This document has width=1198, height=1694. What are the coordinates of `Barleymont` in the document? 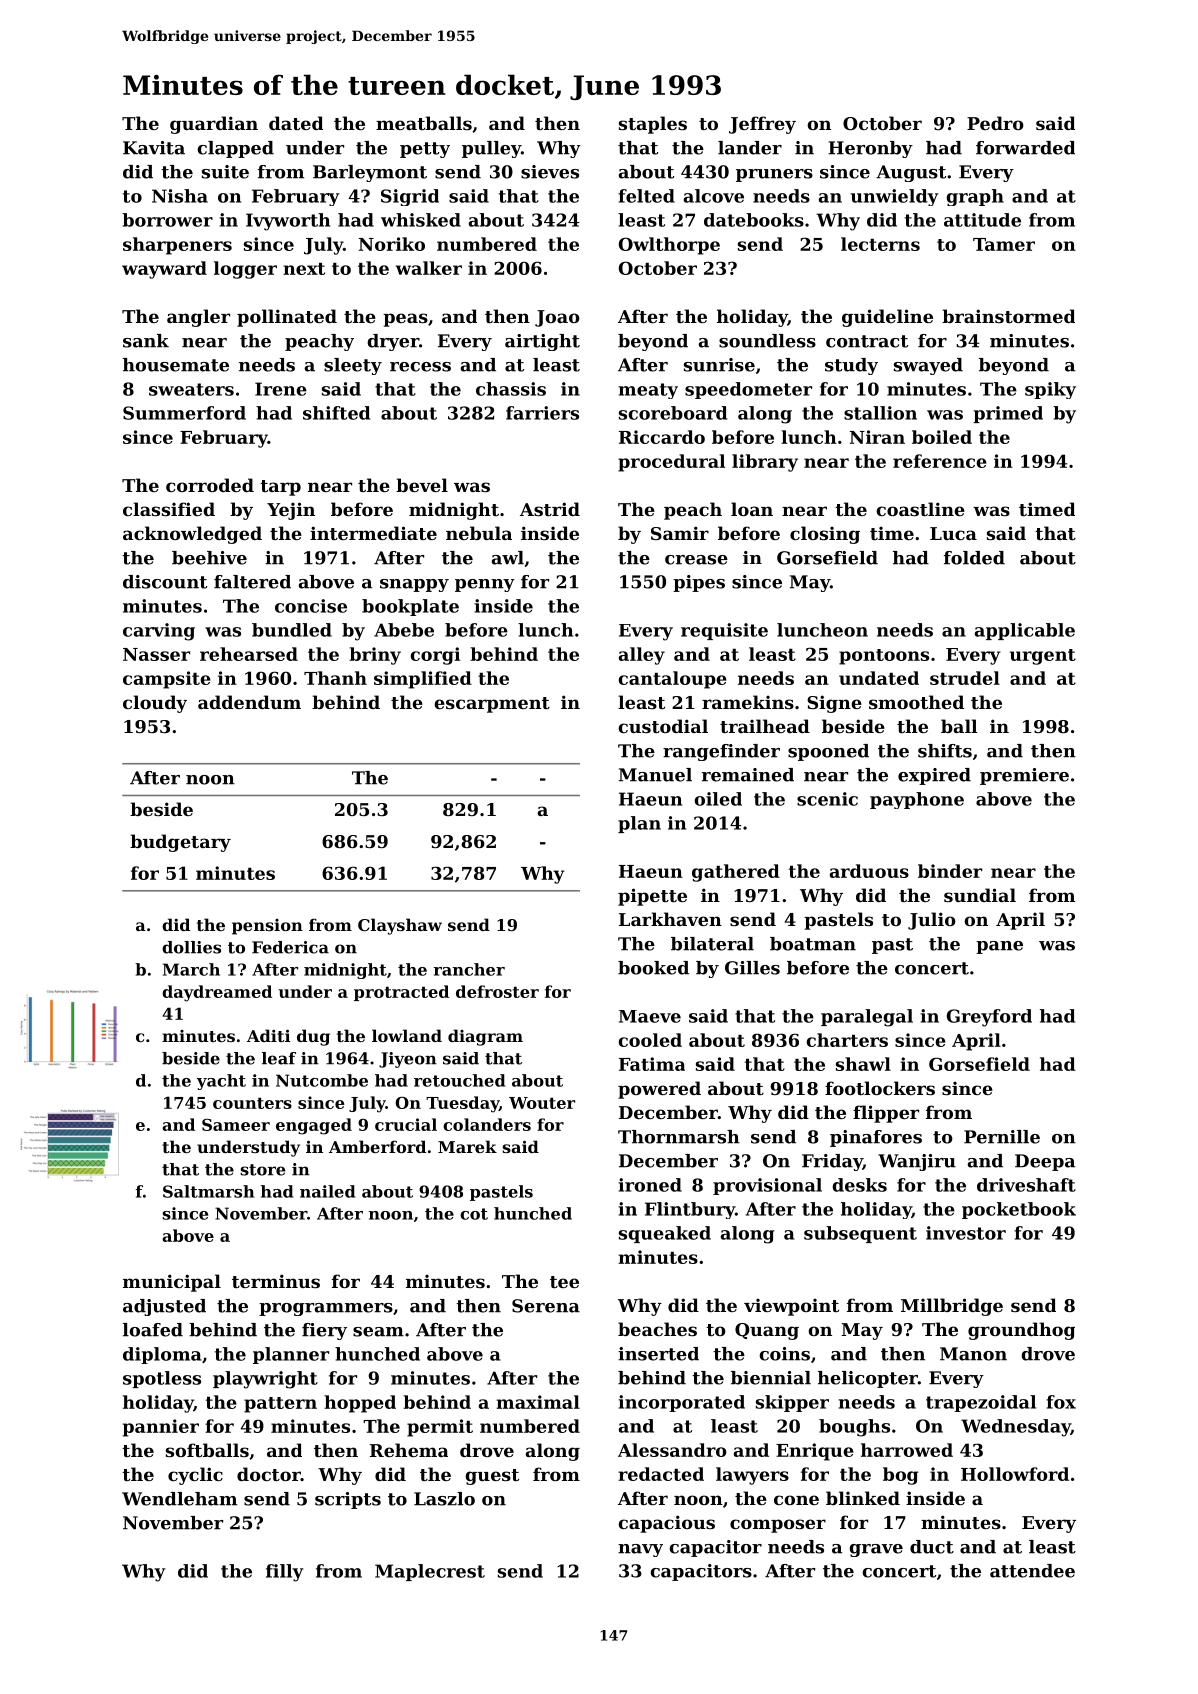 It's located at (370, 173).
